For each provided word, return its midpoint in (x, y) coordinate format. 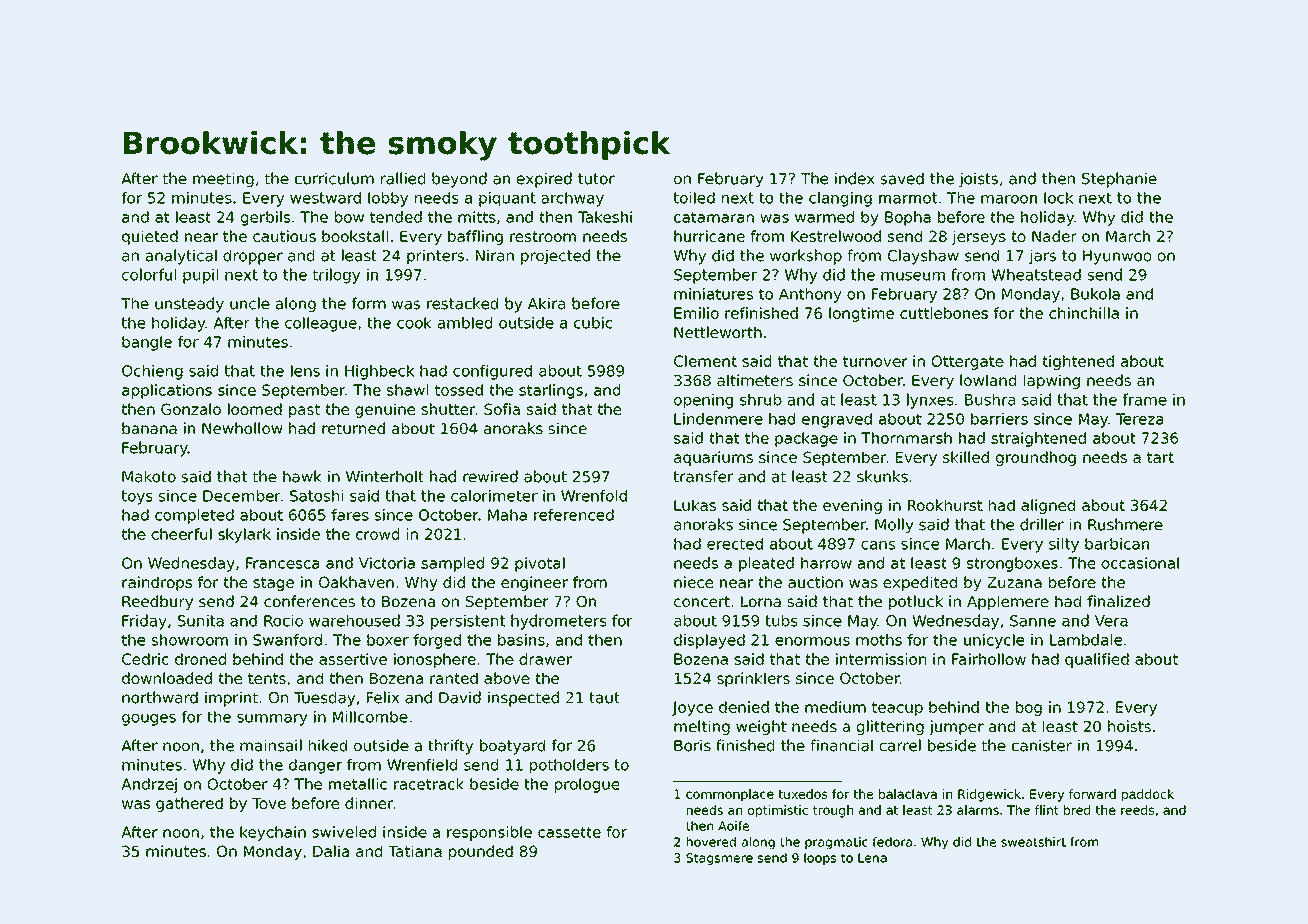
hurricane (709, 236)
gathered (189, 804)
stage (273, 584)
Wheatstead (1036, 274)
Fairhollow (989, 659)
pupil (200, 276)
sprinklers (753, 679)
